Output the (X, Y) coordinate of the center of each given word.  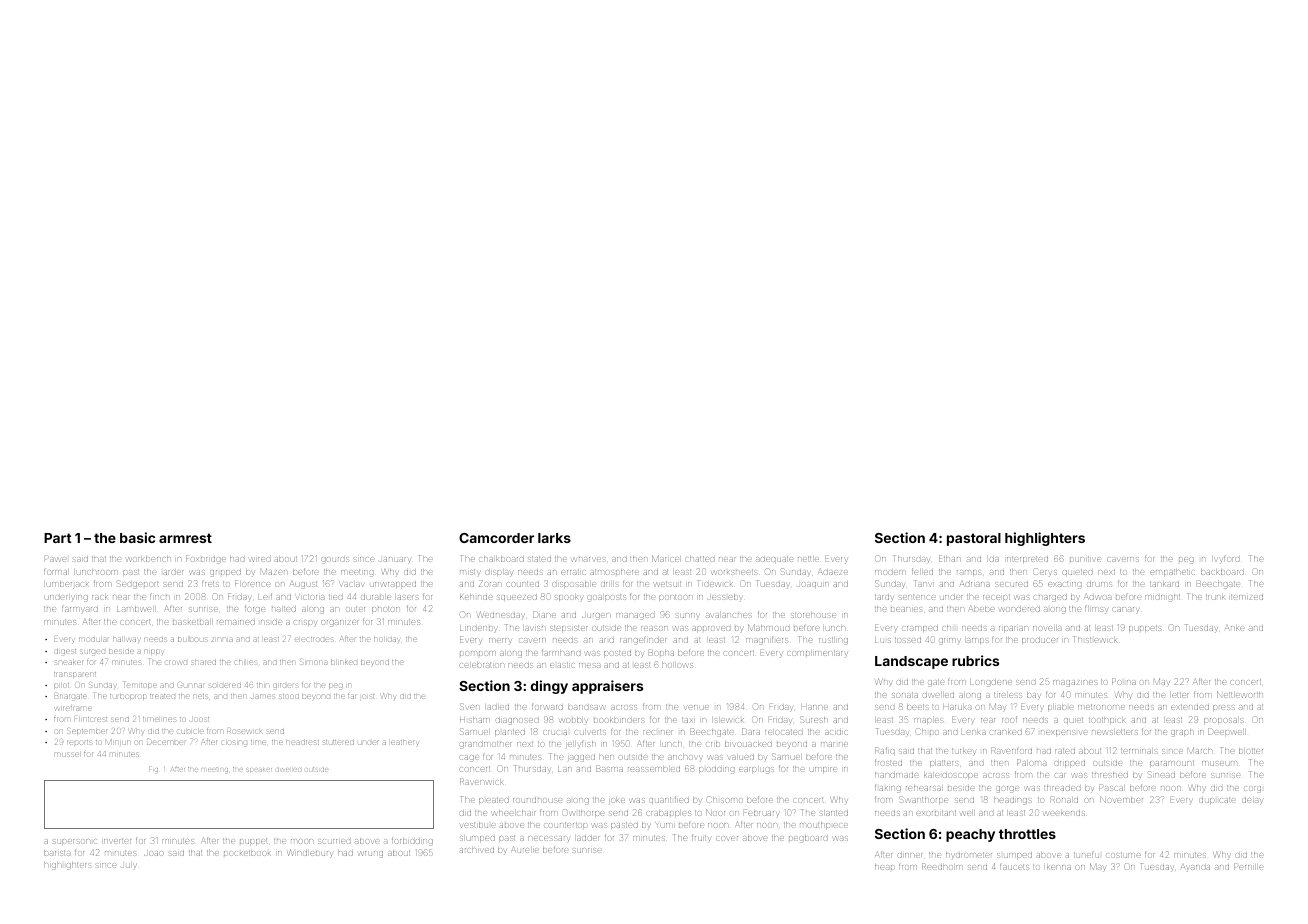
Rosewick (244, 731)
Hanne (814, 707)
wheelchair (514, 813)
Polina (1124, 681)
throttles (1027, 834)
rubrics (975, 660)
